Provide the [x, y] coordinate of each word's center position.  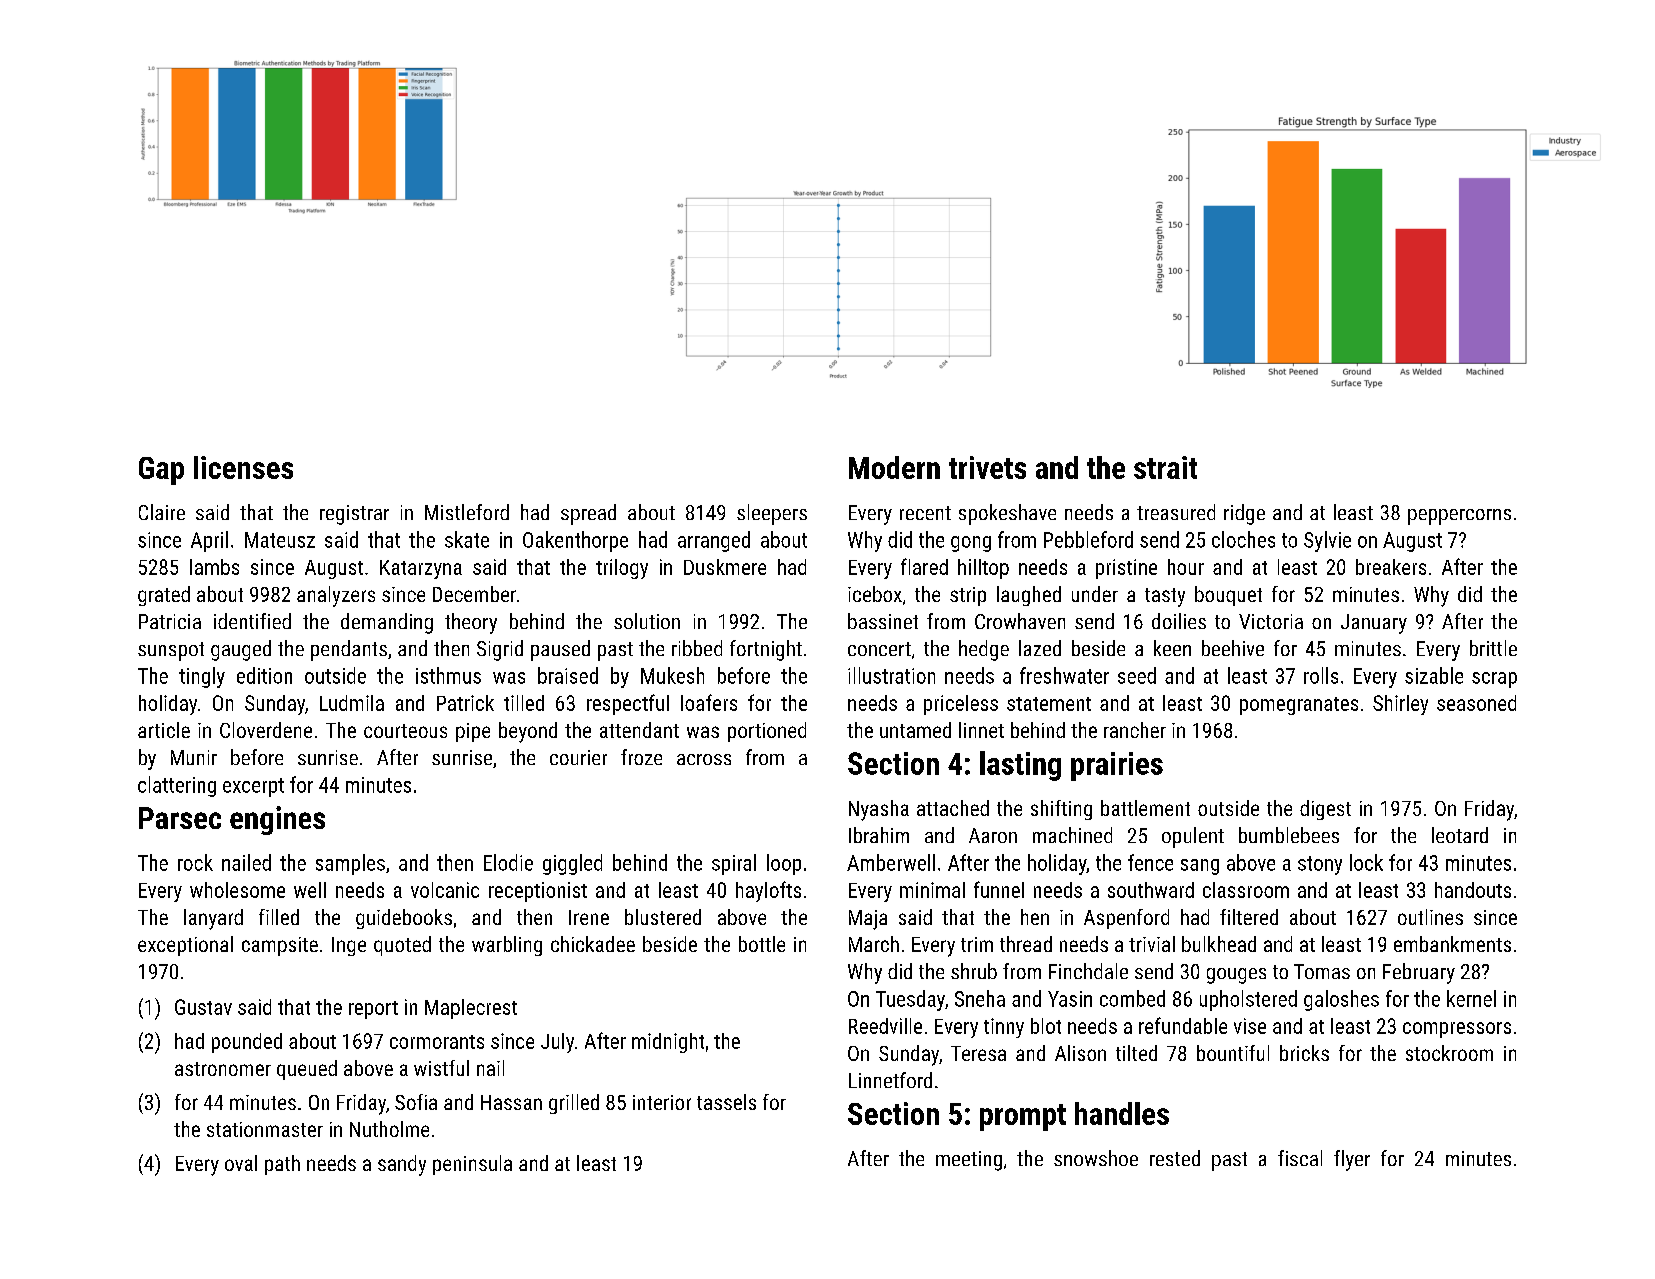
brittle [1493, 648]
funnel [999, 889]
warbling [507, 946]
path [282, 1165]
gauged [241, 650]
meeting [969, 1161]
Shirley [1400, 705]
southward [1151, 890]
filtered [1249, 917]
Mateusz [280, 540]
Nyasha [879, 810]
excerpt [253, 787]
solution [647, 621]
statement [1049, 704]
